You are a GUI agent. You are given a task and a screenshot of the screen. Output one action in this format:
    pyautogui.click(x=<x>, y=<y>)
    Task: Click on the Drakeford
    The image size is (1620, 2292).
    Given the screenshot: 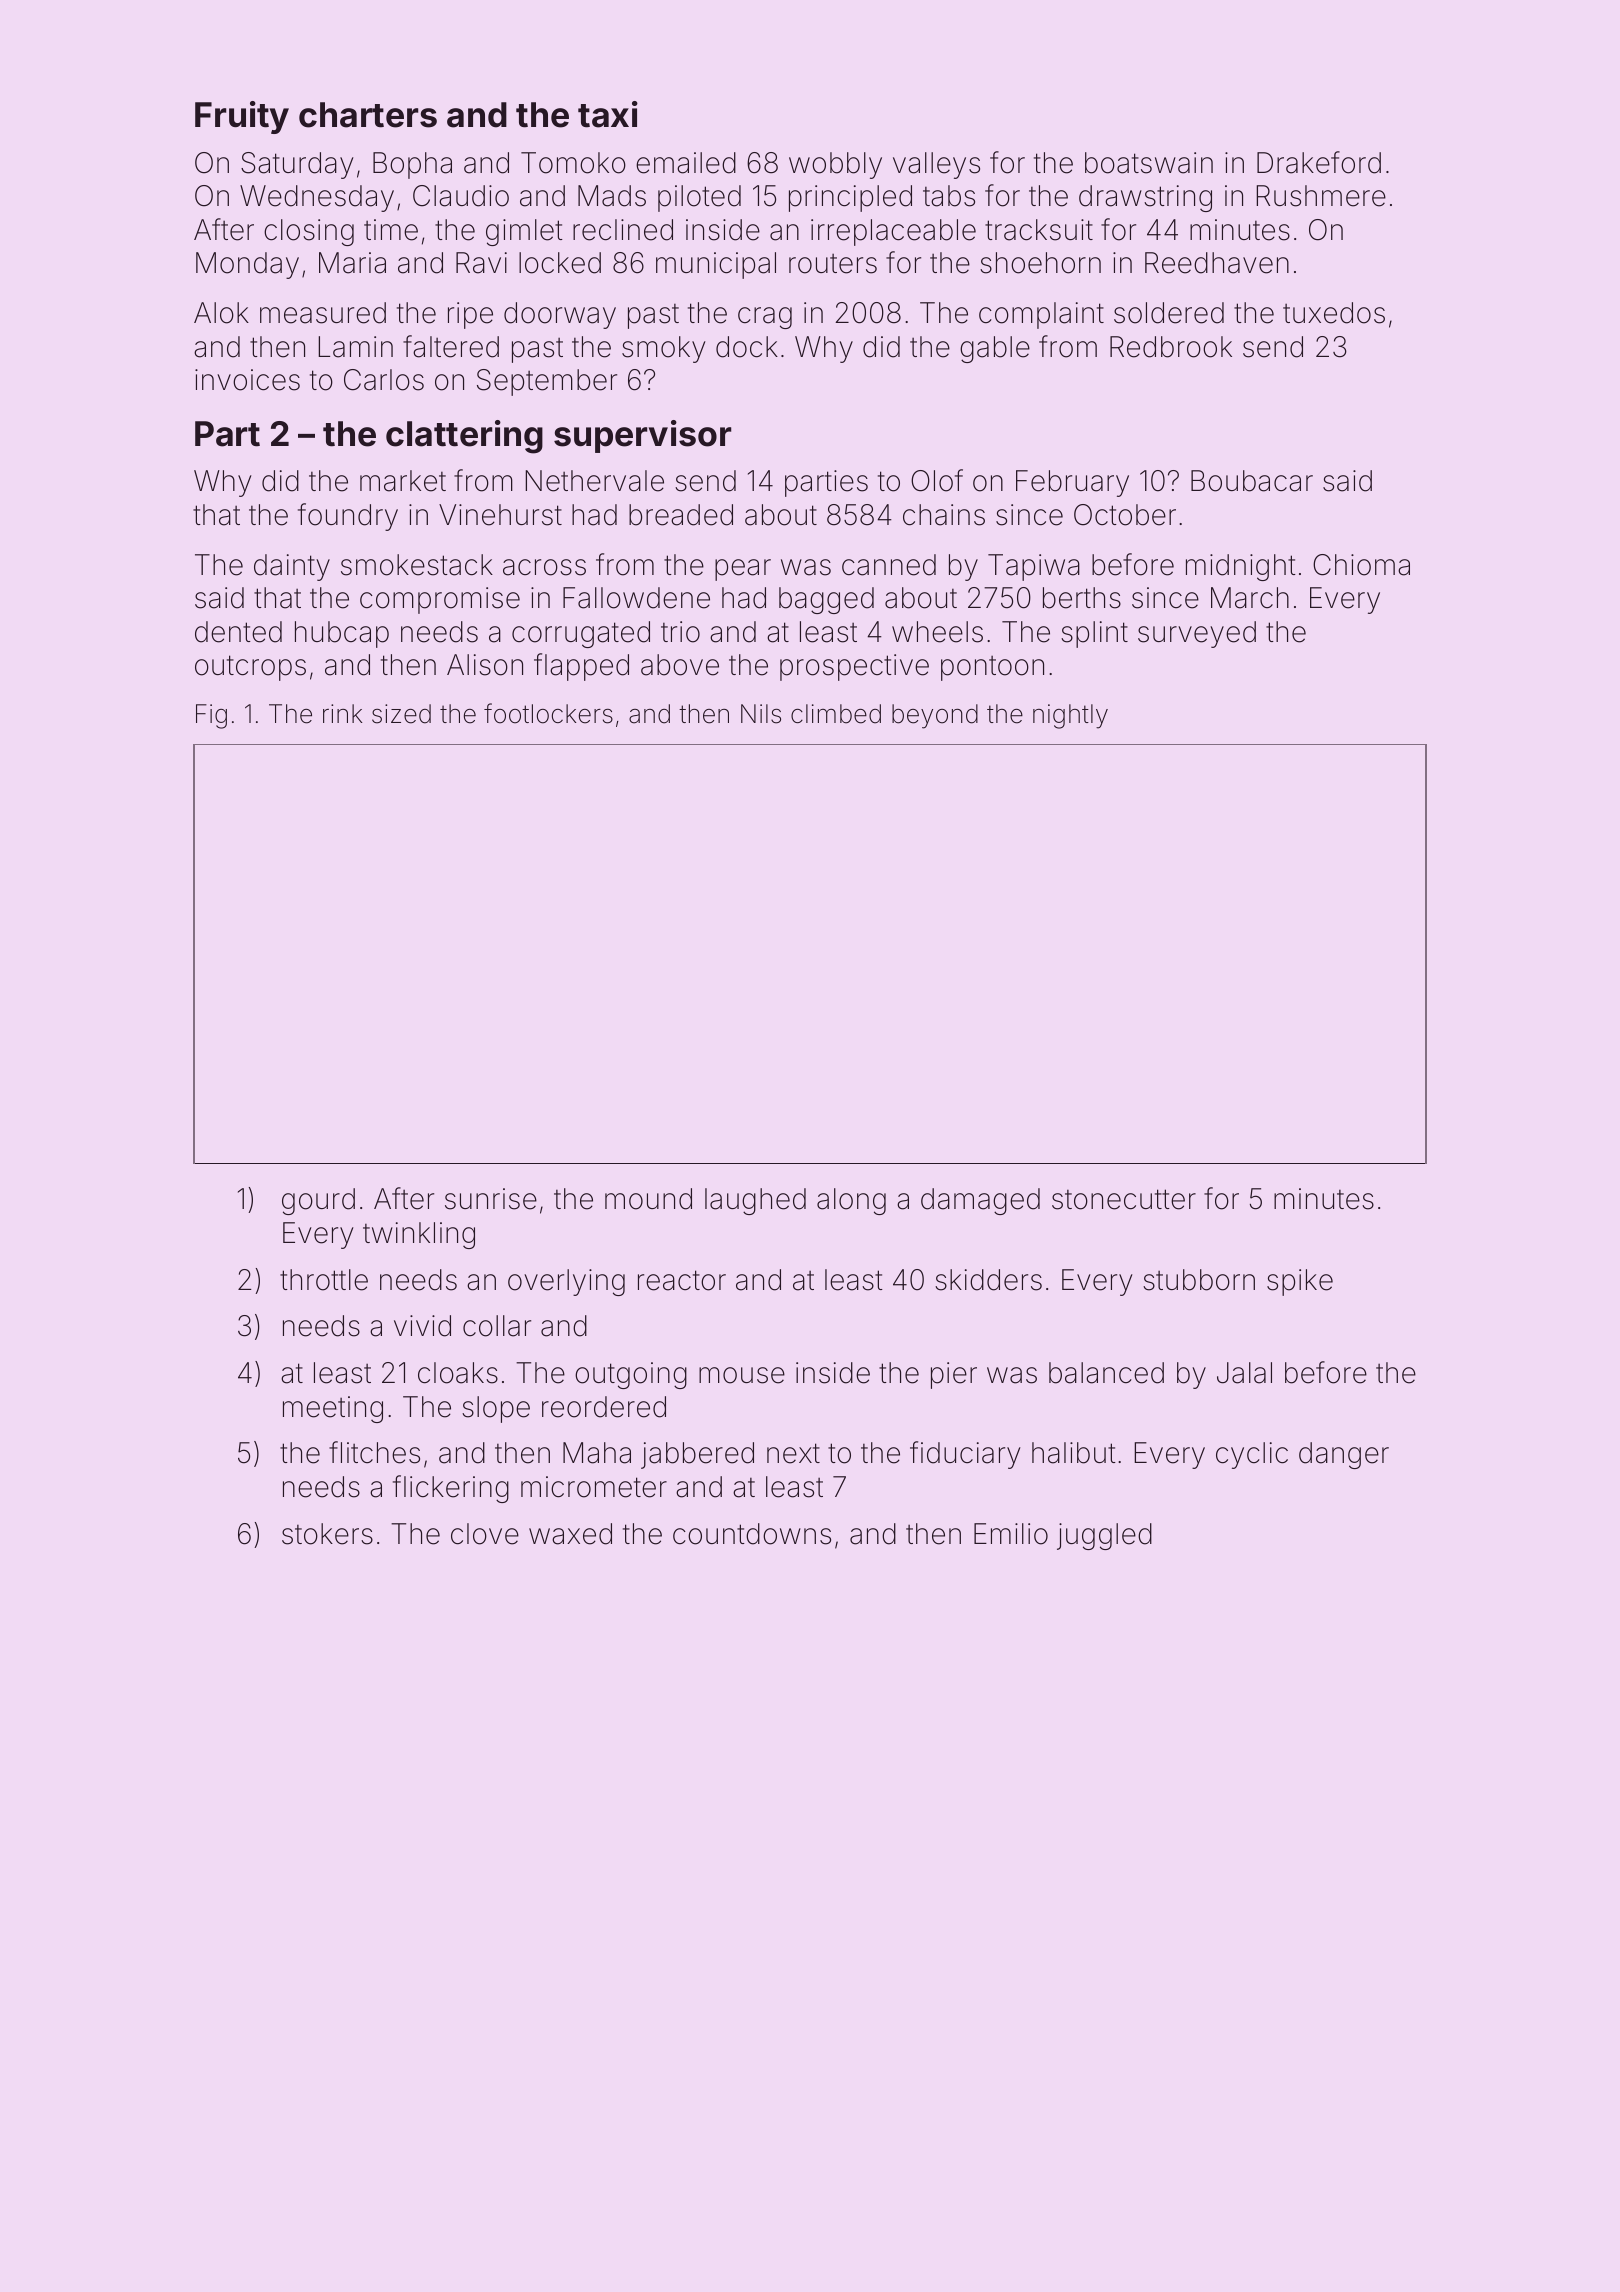 What is the action you would take?
    pyautogui.click(x=1319, y=162)
